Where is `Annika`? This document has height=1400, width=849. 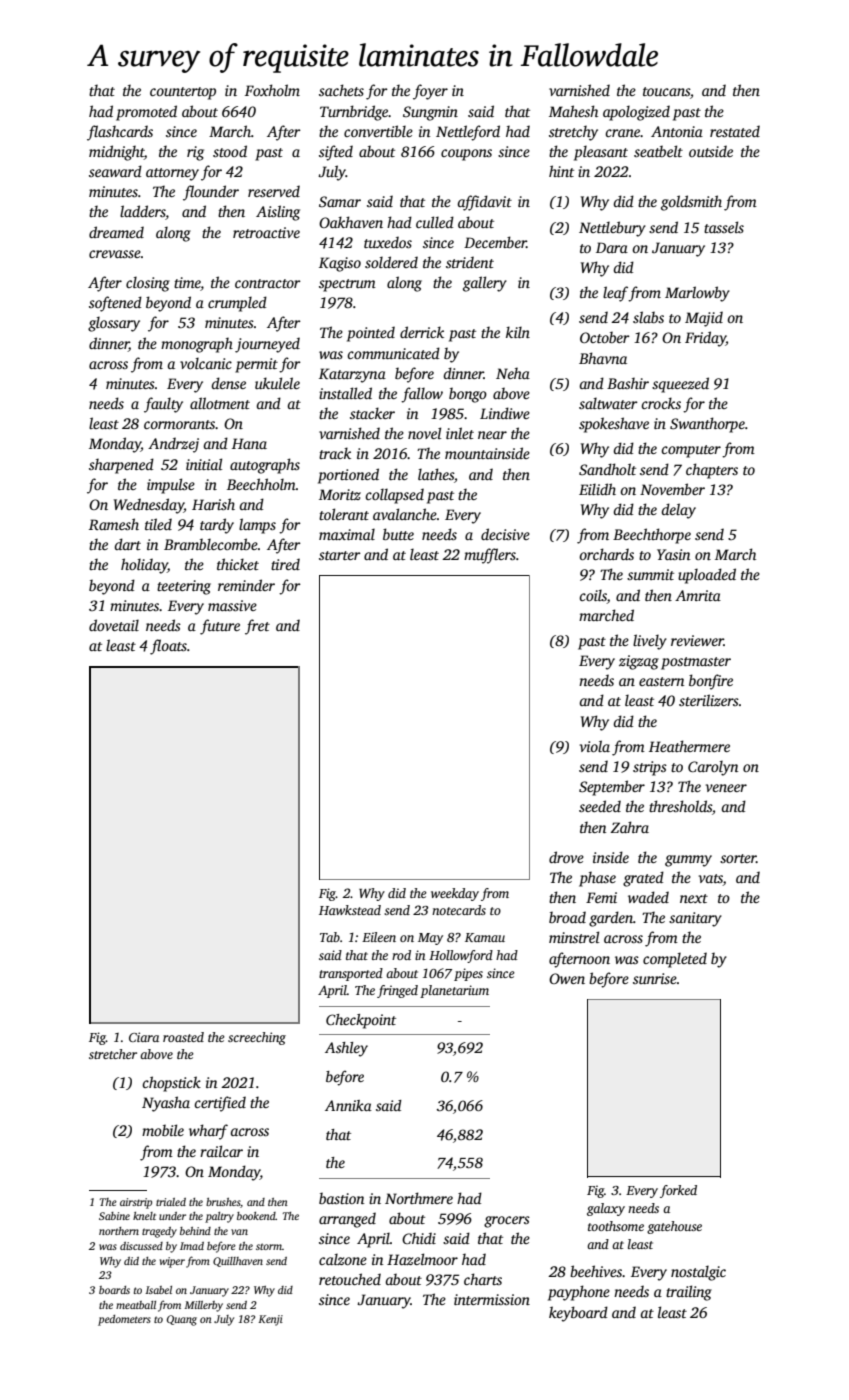 Annika is located at coordinates (348, 1105).
